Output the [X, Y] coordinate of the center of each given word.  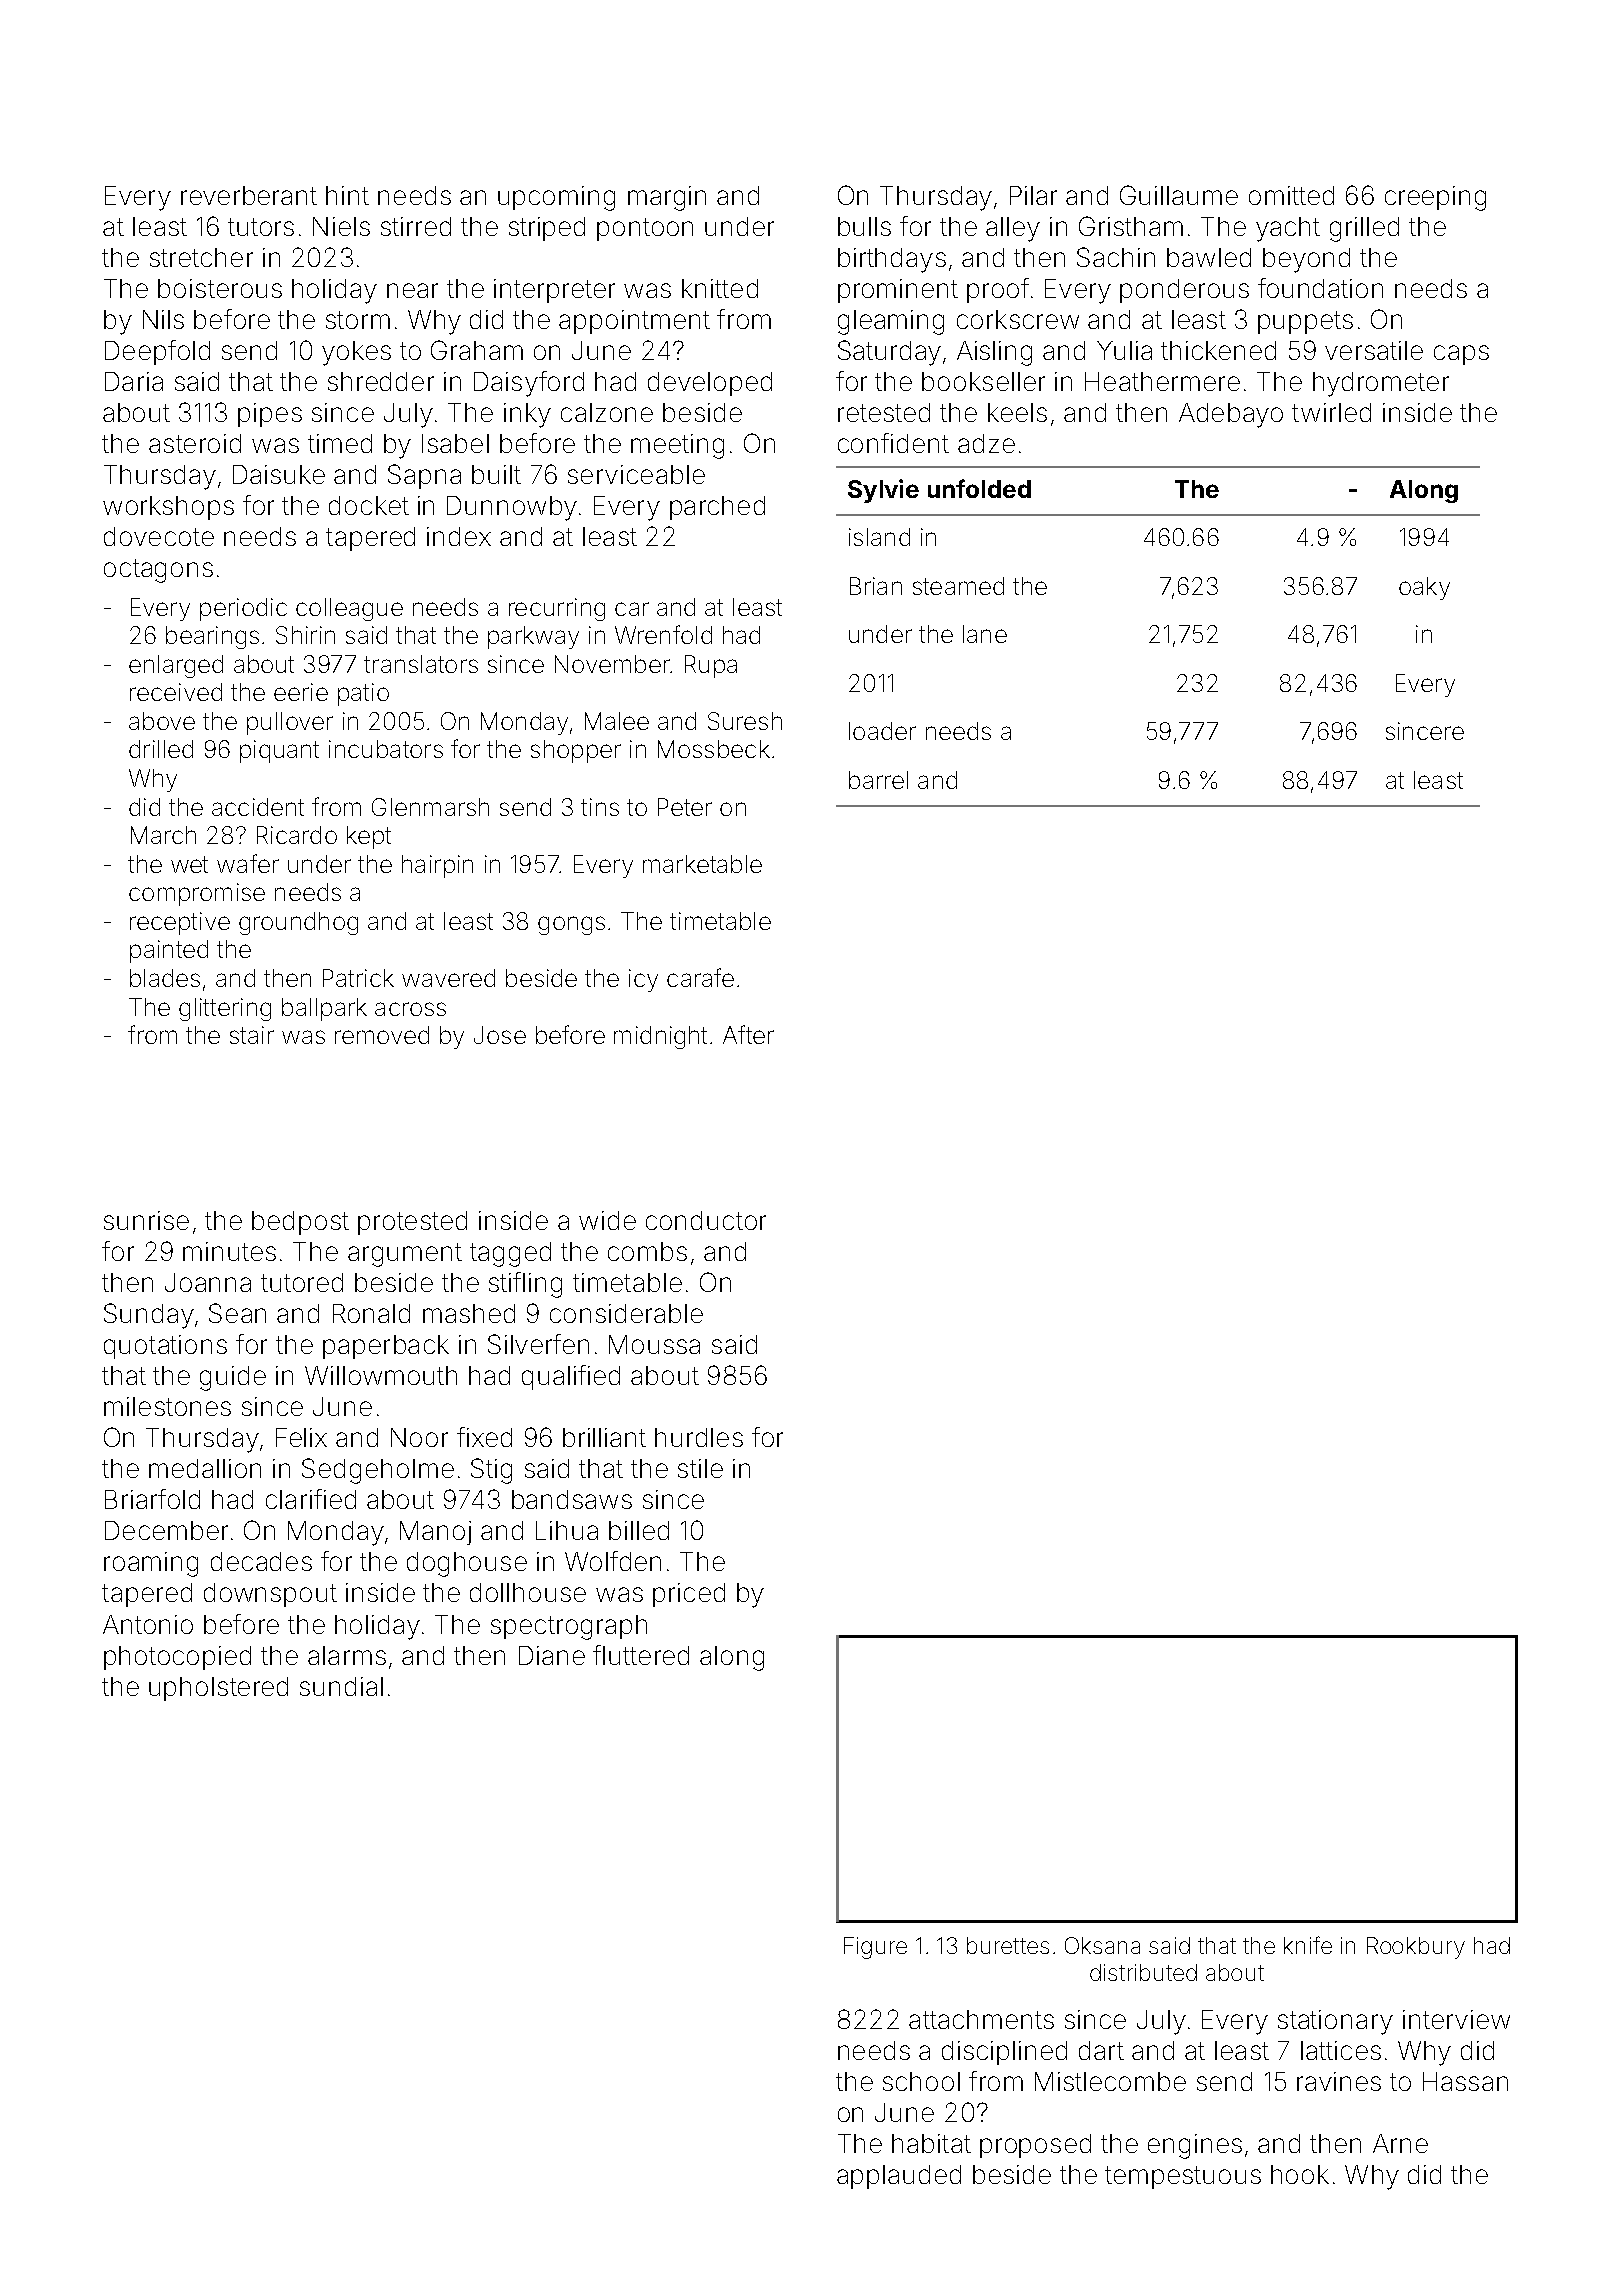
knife [1308, 1945]
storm [358, 320]
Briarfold [152, 1499]
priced [689, 1595]
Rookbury [1416, 1948]
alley [1013, 229]
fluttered [641, 1655]
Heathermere [1162, 381]
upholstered [218, 1689]
